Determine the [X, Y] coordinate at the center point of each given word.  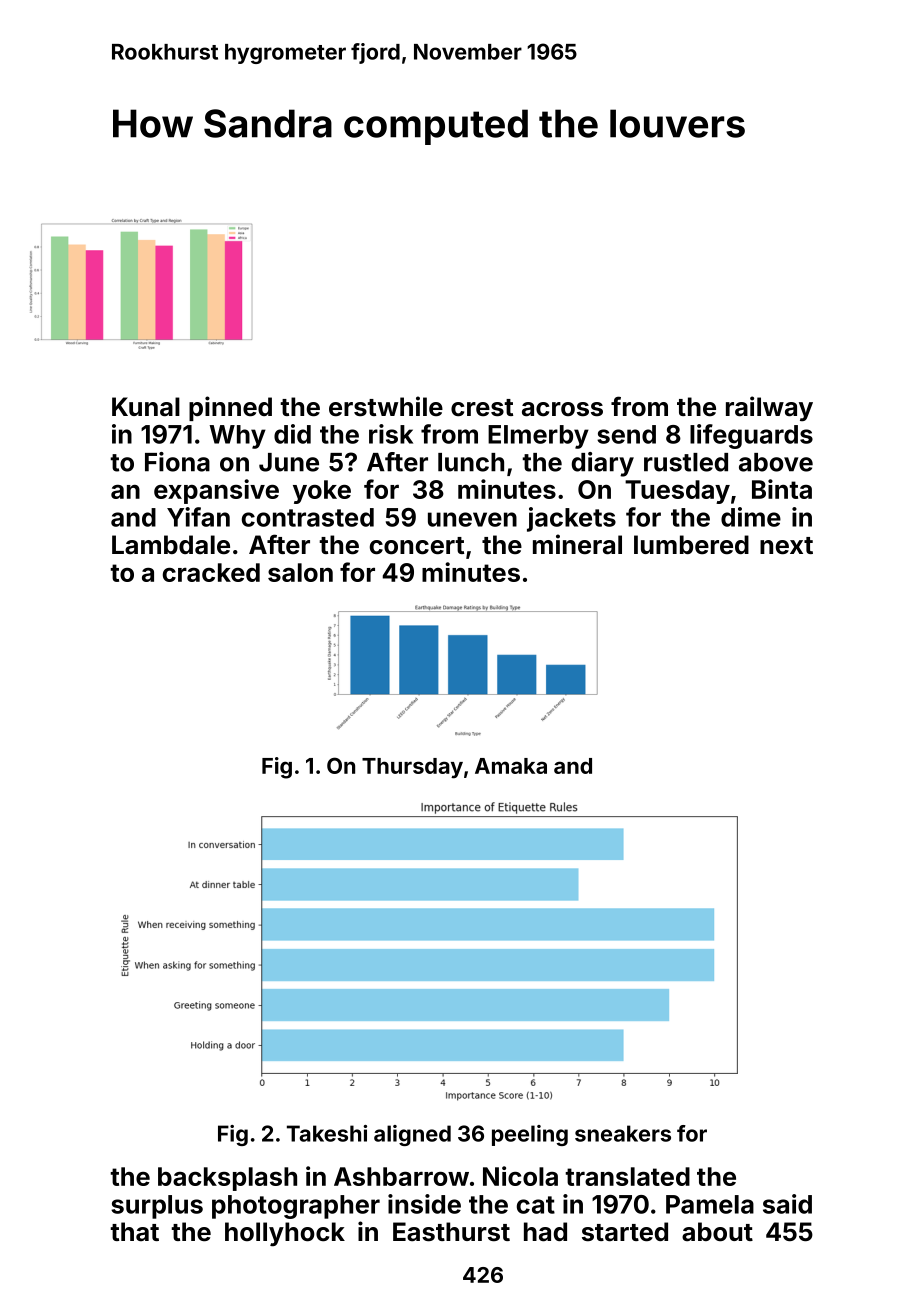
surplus [157, 1207]
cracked [211, 572]
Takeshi [327, 1133]
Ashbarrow [401, 1176]
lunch [471, 462]
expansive [216, 491]
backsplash [227, 1179]
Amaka [511, 766]
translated [627, 1176]
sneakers [623, 1133]
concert [417, 546]
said [787, 1204]
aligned [412, 1135]
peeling [530, 1135]
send [626, 434]
